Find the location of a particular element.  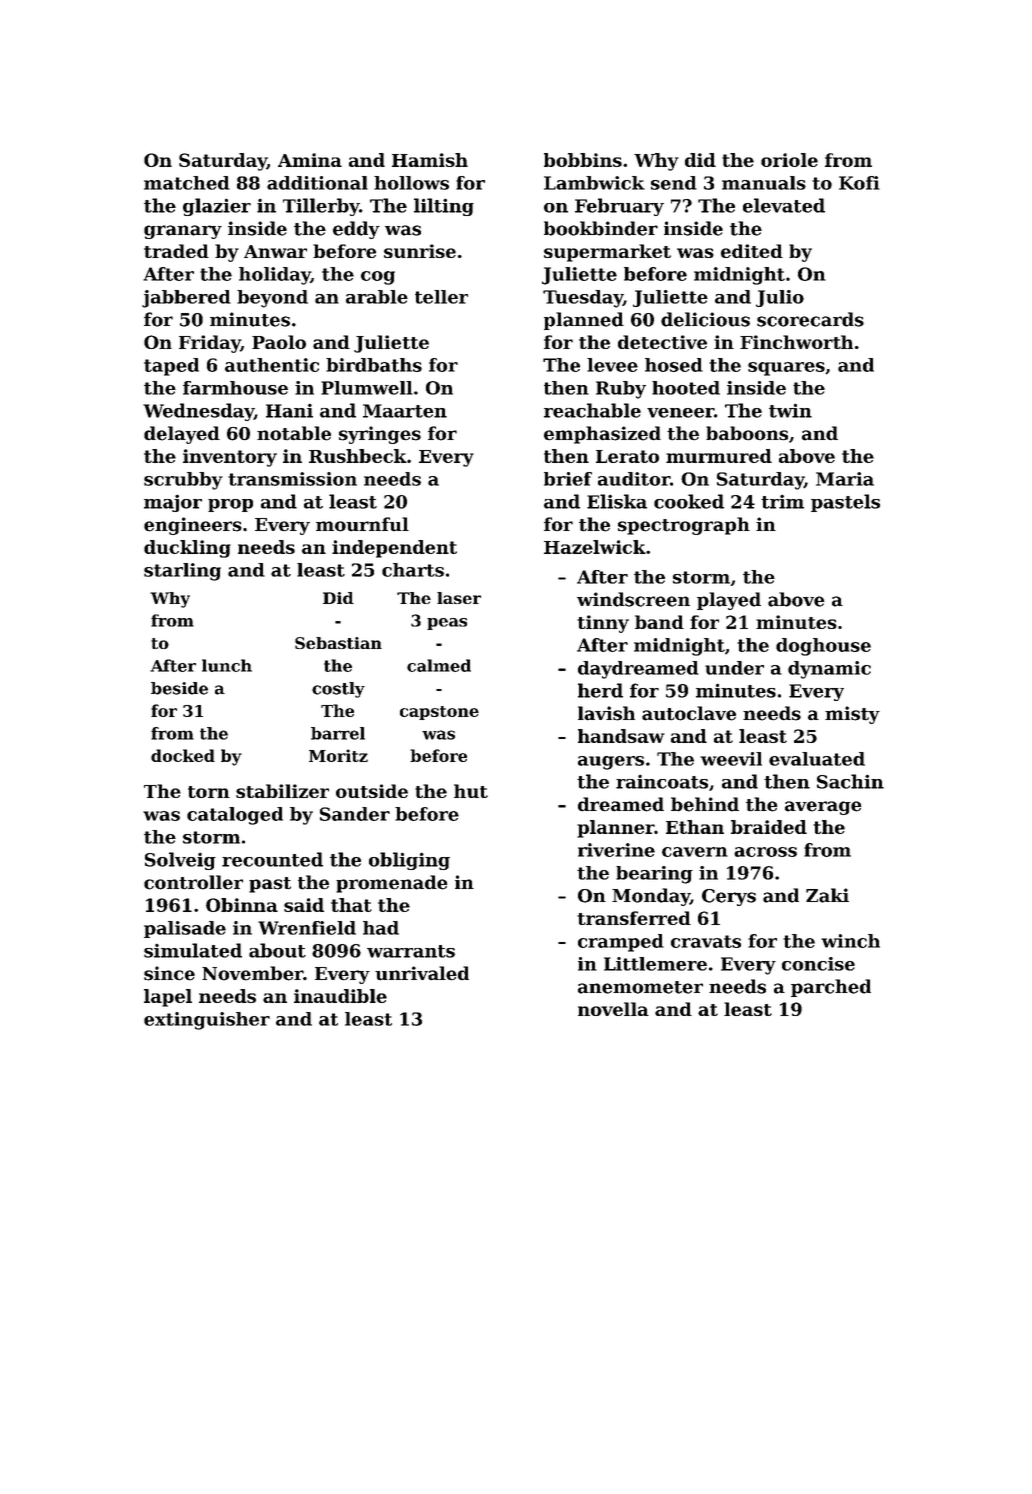

bobbins is located at coordinates (583, 160).
